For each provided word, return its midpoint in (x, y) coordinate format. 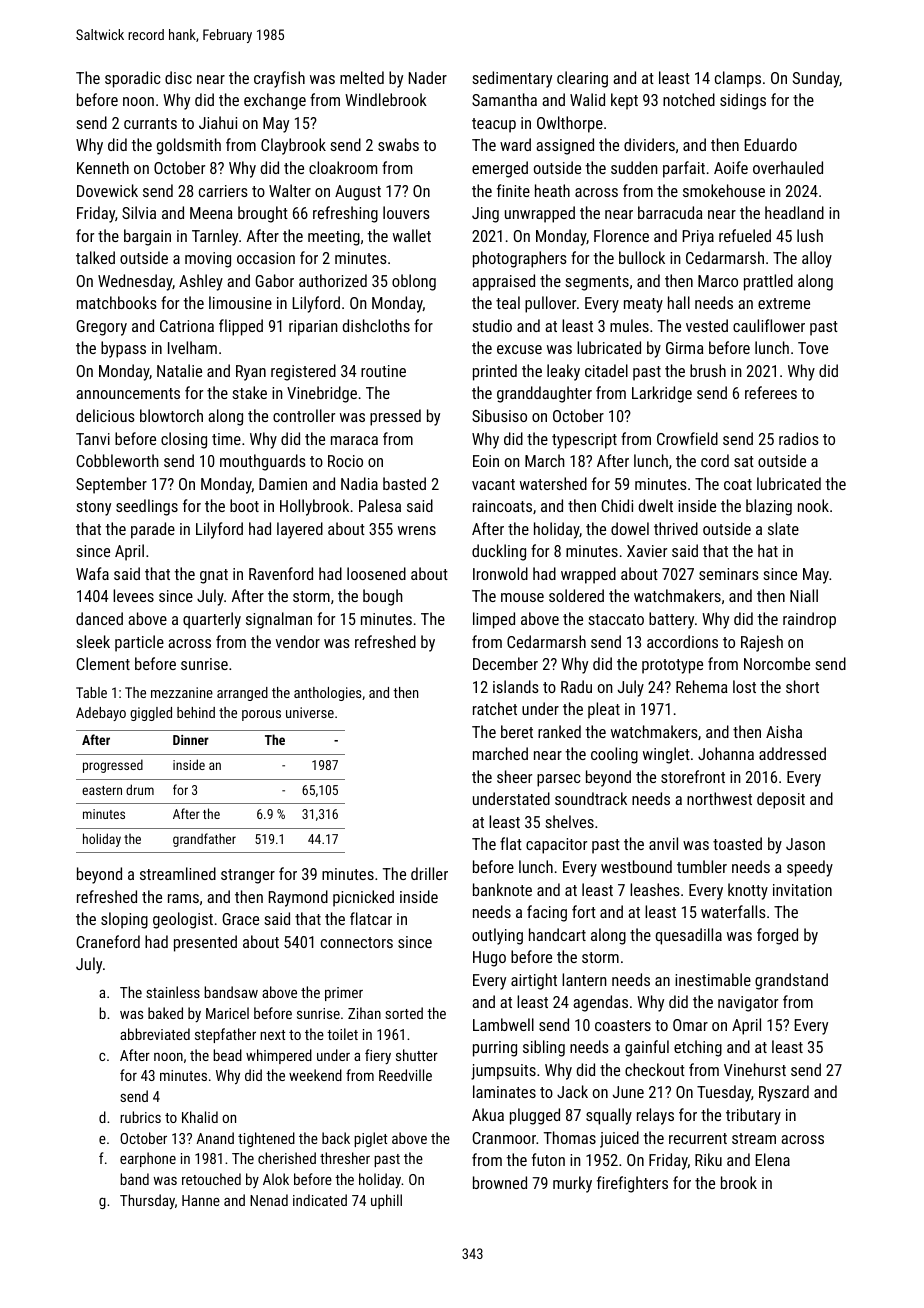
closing (184, 440)
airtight (534, 981)
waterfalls (733, 911)
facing (547, 913)
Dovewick (107, 190)
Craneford (108, 941)
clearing (582, 79)
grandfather (204, 840)
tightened (266, 1139)
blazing (769, 507)
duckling (499, 552)
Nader (428, 77)
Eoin (486, 461)
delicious (105, 415)
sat (744, 461)
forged (777, 936)
